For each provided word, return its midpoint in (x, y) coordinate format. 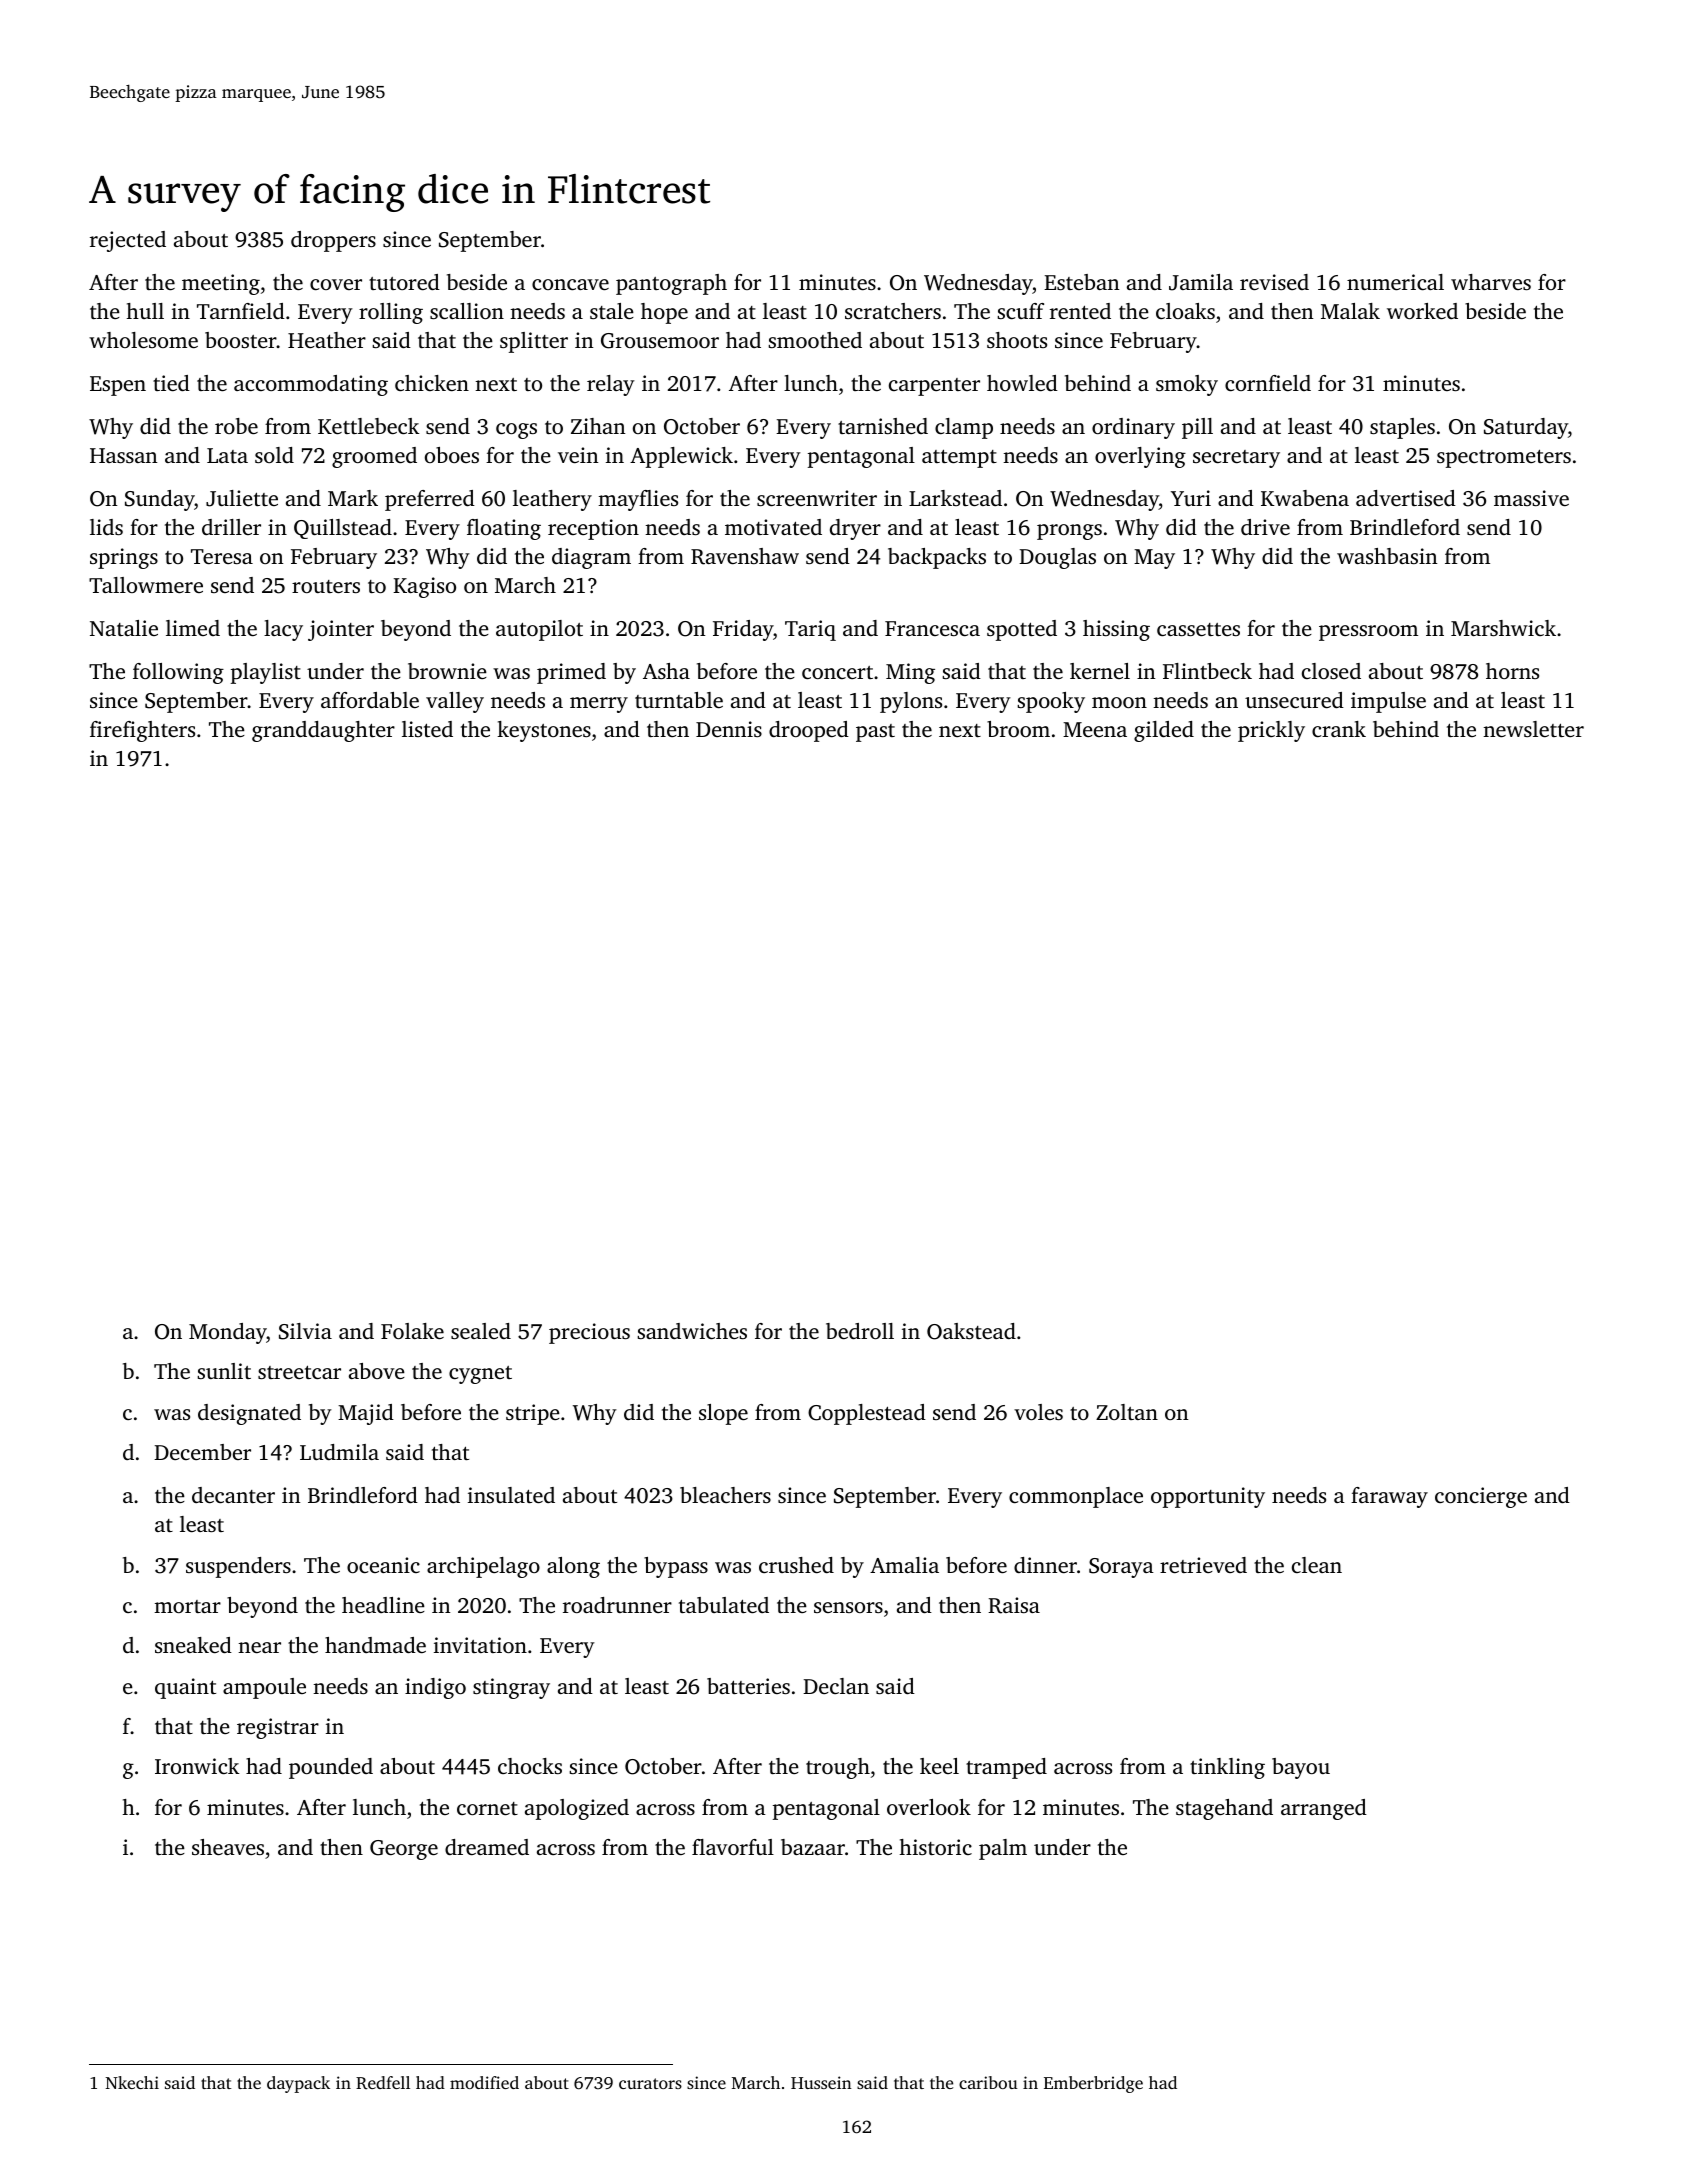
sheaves (228, 1847)
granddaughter (323, 731)
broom (1018, 729)
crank (1339, 729)
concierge (1481, 1497)
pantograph (671, 284)
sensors (848, 1607)
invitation (480, 1645)
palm (1003, 1849)
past (875, 733)
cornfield (1268, 383)
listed (427, 729)
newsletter (1533, 729)
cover (336, 284)
